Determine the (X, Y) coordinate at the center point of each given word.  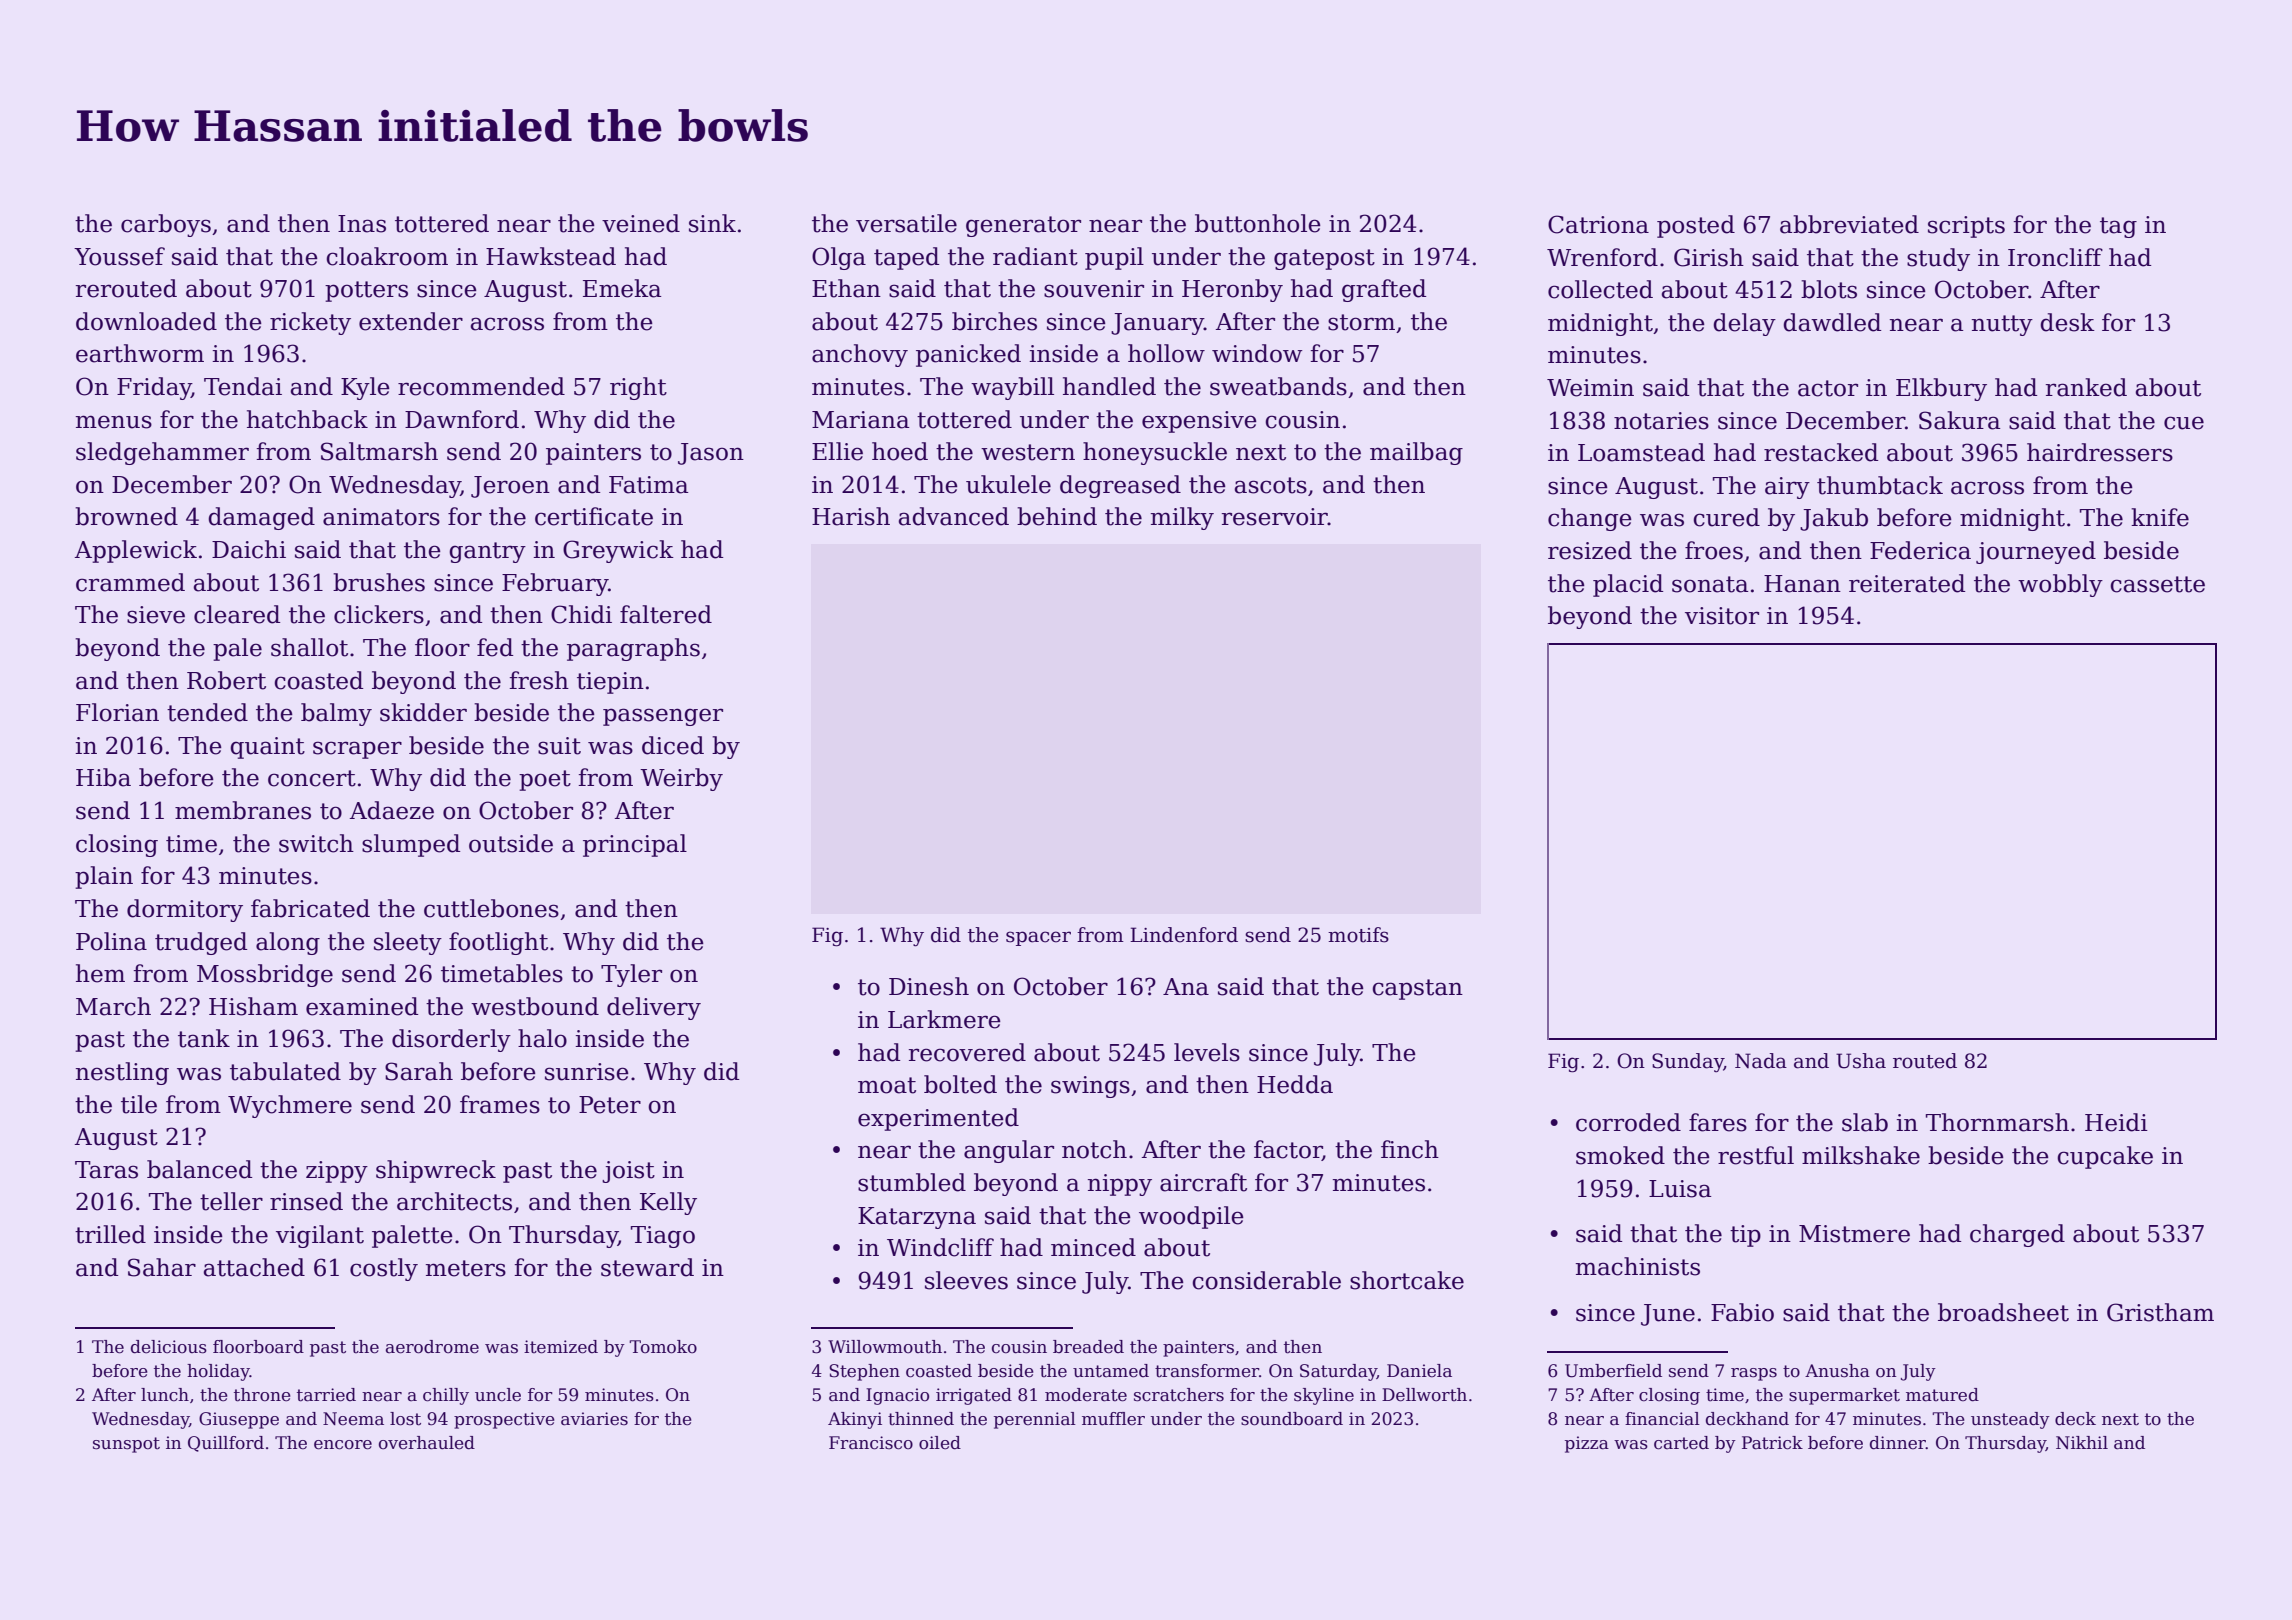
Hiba (103, 777)
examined (362, 1006)
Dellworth (1424, 1395)
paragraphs (633, 649)
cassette (2157, 584)
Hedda (1295, 1084)
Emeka (622, 288)
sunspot (126, 1445)
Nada (1761, 1061)
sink (712, 223)
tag (2118, 227)
